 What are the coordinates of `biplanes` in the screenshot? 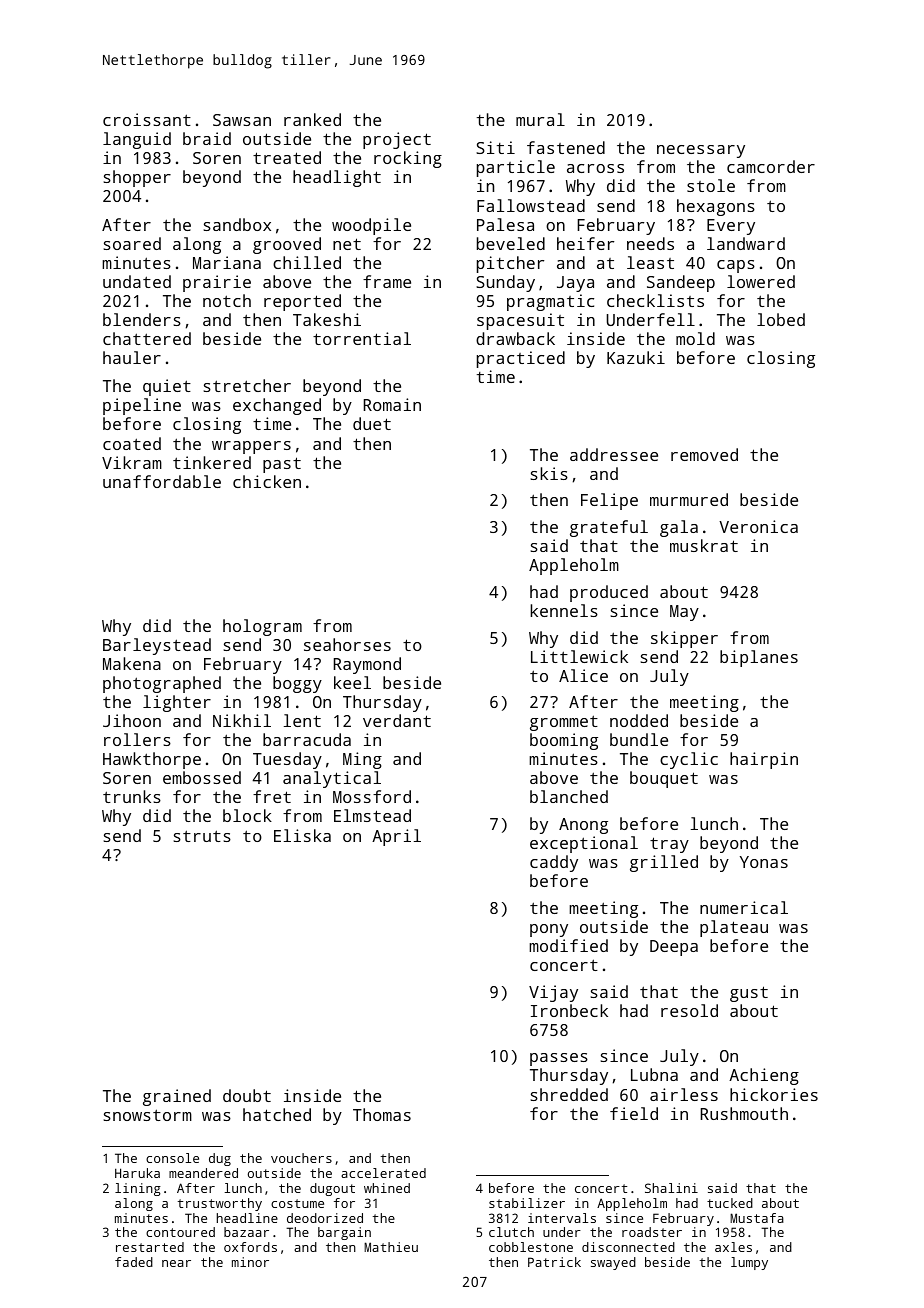 It's located at (759, 658).
